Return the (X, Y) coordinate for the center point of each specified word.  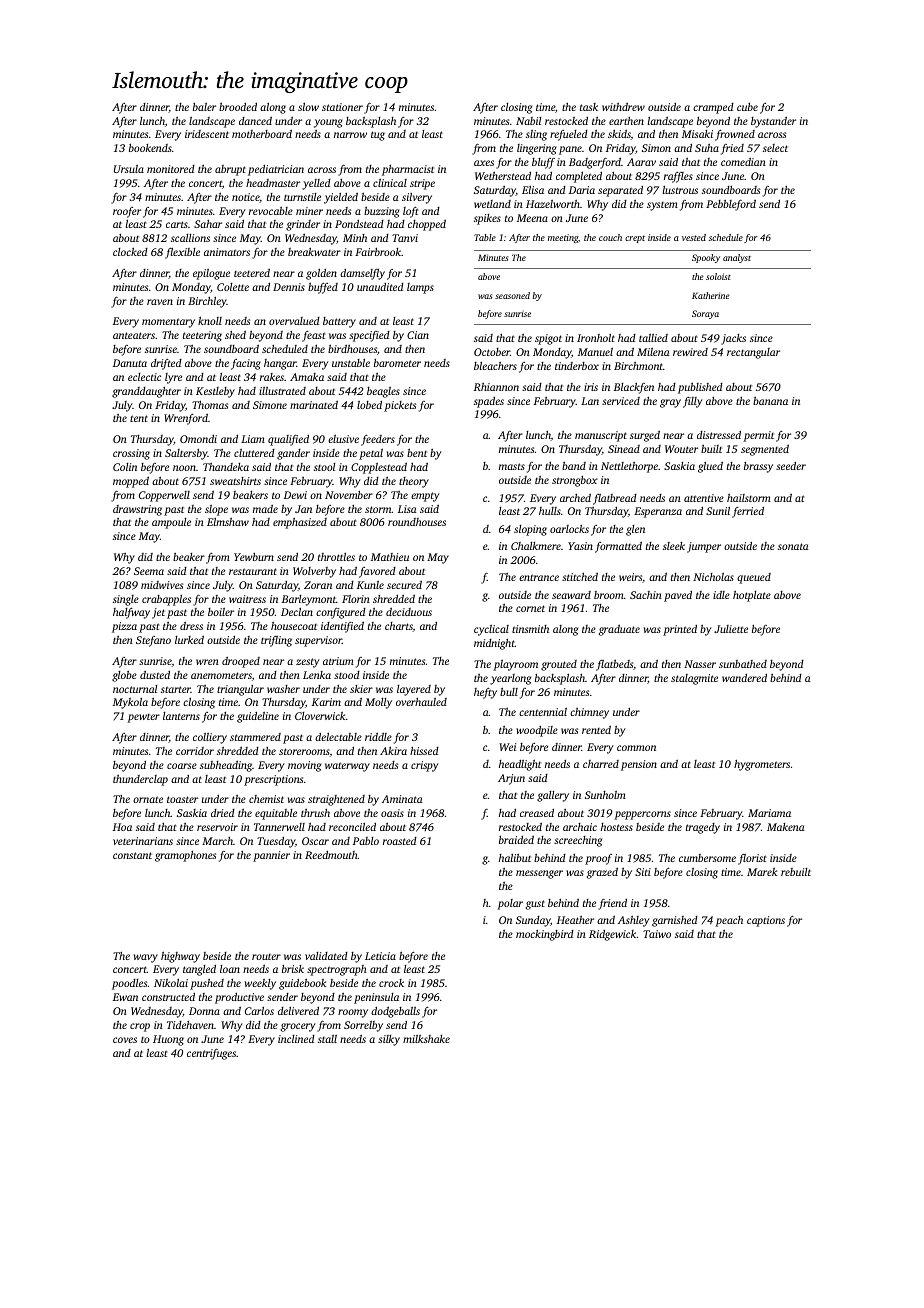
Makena (786, 827)
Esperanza (658, 512)
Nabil (529, 121)
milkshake (426, 1039)
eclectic (144, 377)
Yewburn (254, 557)
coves (125, 1040)
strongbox (575, 481)
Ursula (129, 169)
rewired (690, 352)
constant (132, 855)
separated (620, 191)
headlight (520, 765)
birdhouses (352, 348)
